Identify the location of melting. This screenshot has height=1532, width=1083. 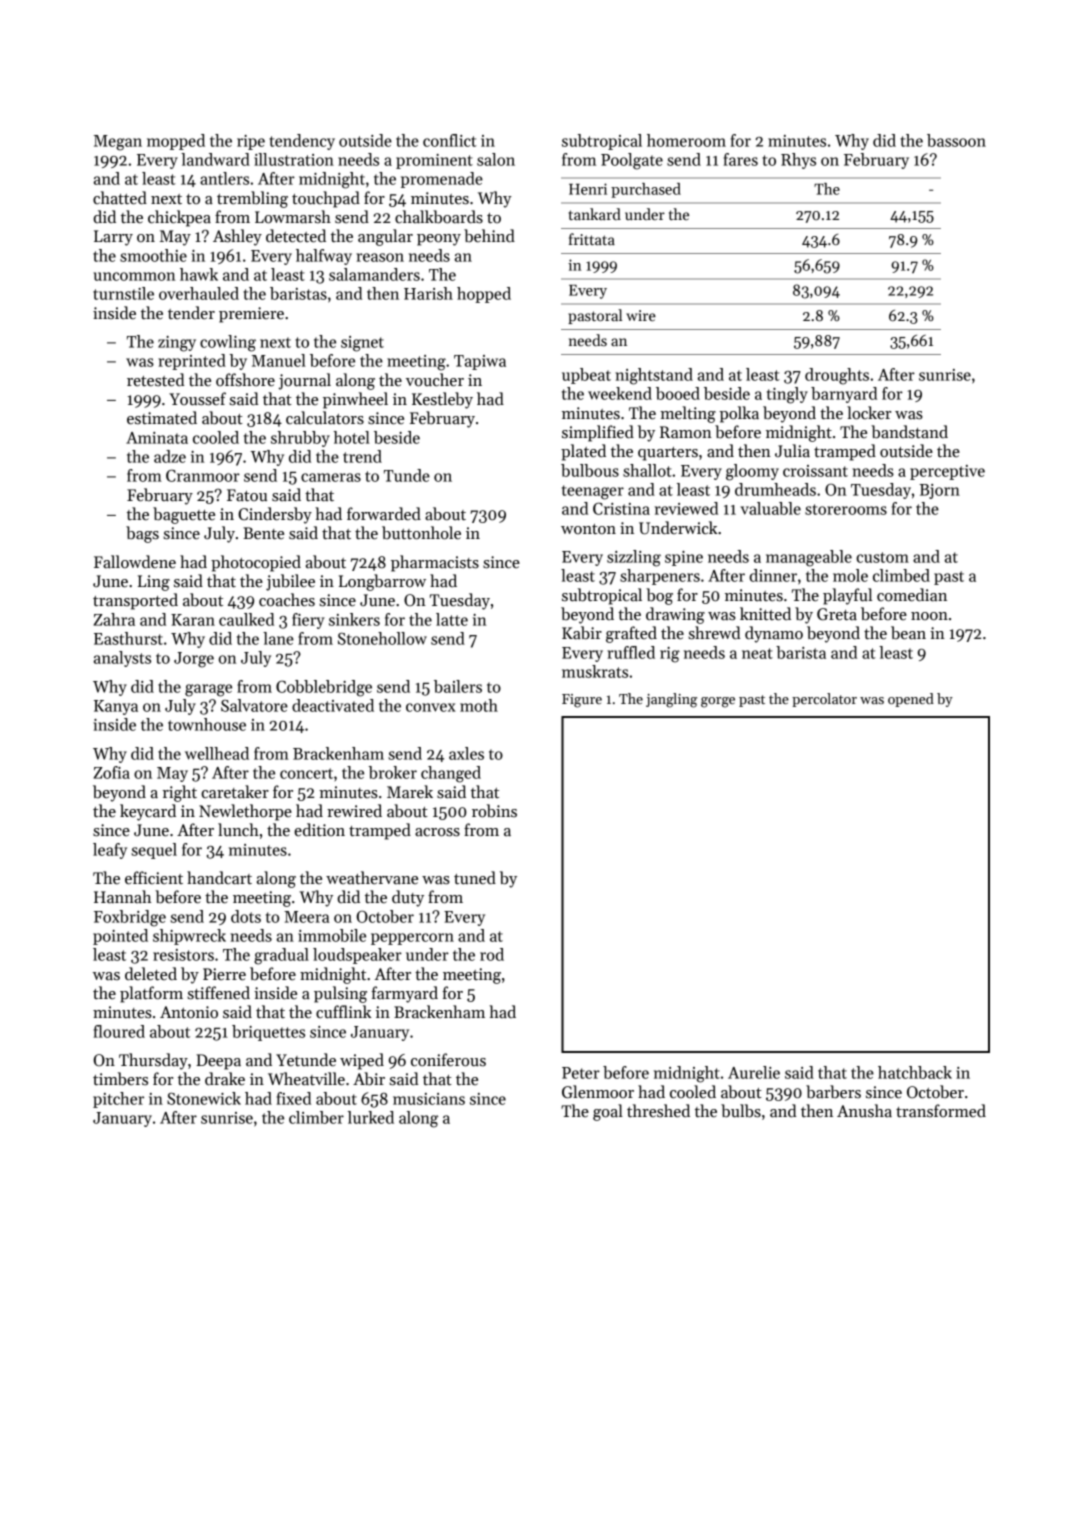
(688, 414).
